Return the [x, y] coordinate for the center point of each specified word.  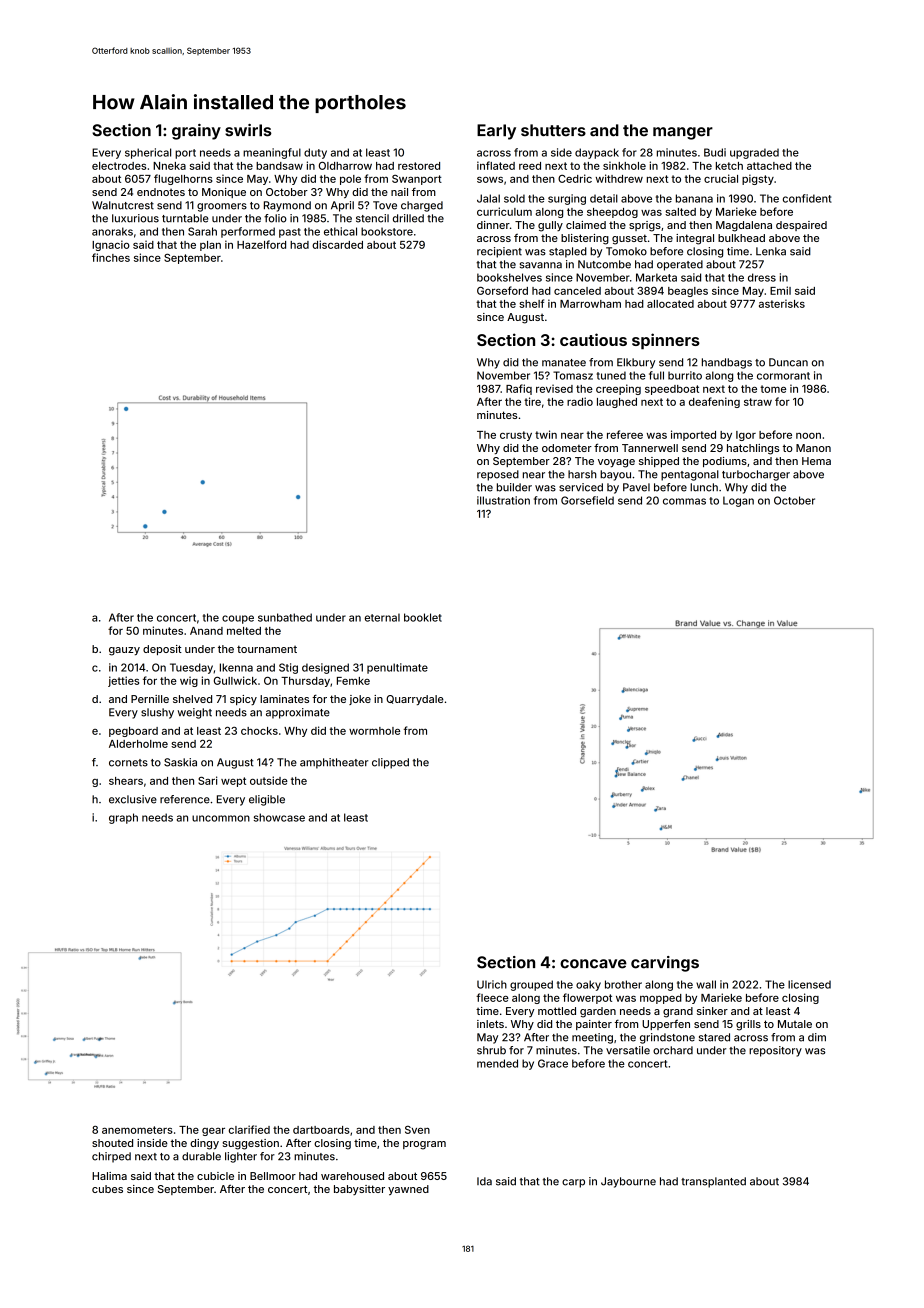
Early [496, 132]
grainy [196, 132]
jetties [123, 681]
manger [683, 133]
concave [593, 964]
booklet [423, 617]
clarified [249, 1129]
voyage [616, 463]
